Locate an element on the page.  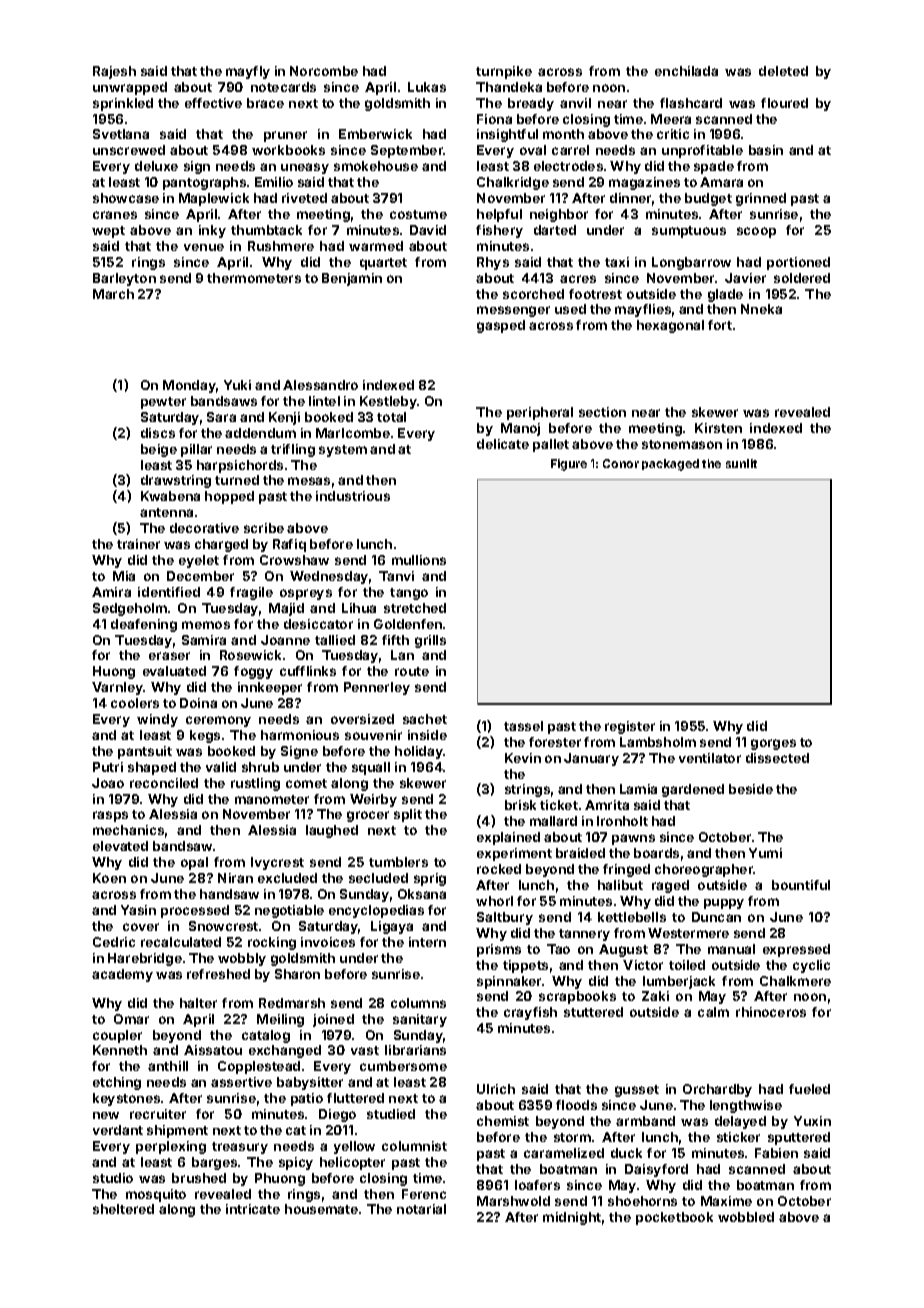
deleted is located at coordinates (783, 71).
